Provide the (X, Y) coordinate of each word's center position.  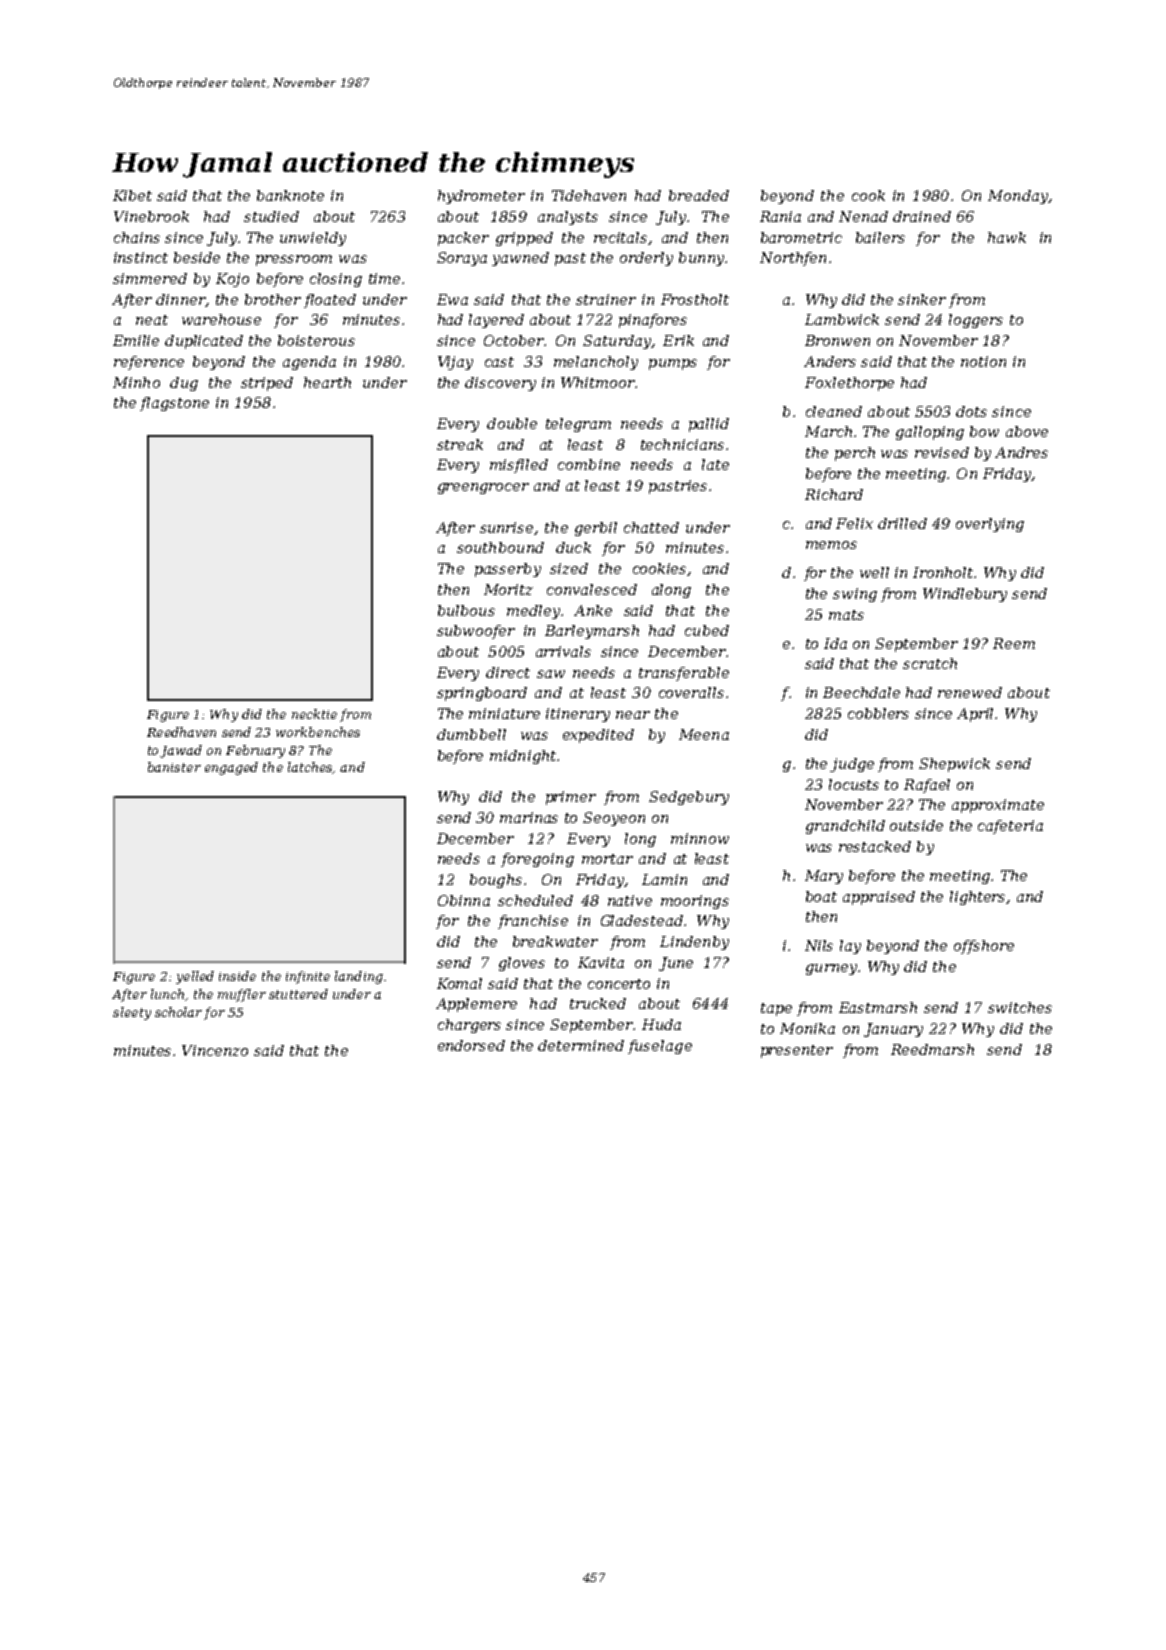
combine (589, 464)
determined (581, 1045)
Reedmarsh (932, 1049)
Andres (1021, 452)
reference (149, 363)
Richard (834, 494)
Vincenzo (215, 1050)
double (512, 423)
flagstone (174, 404)
